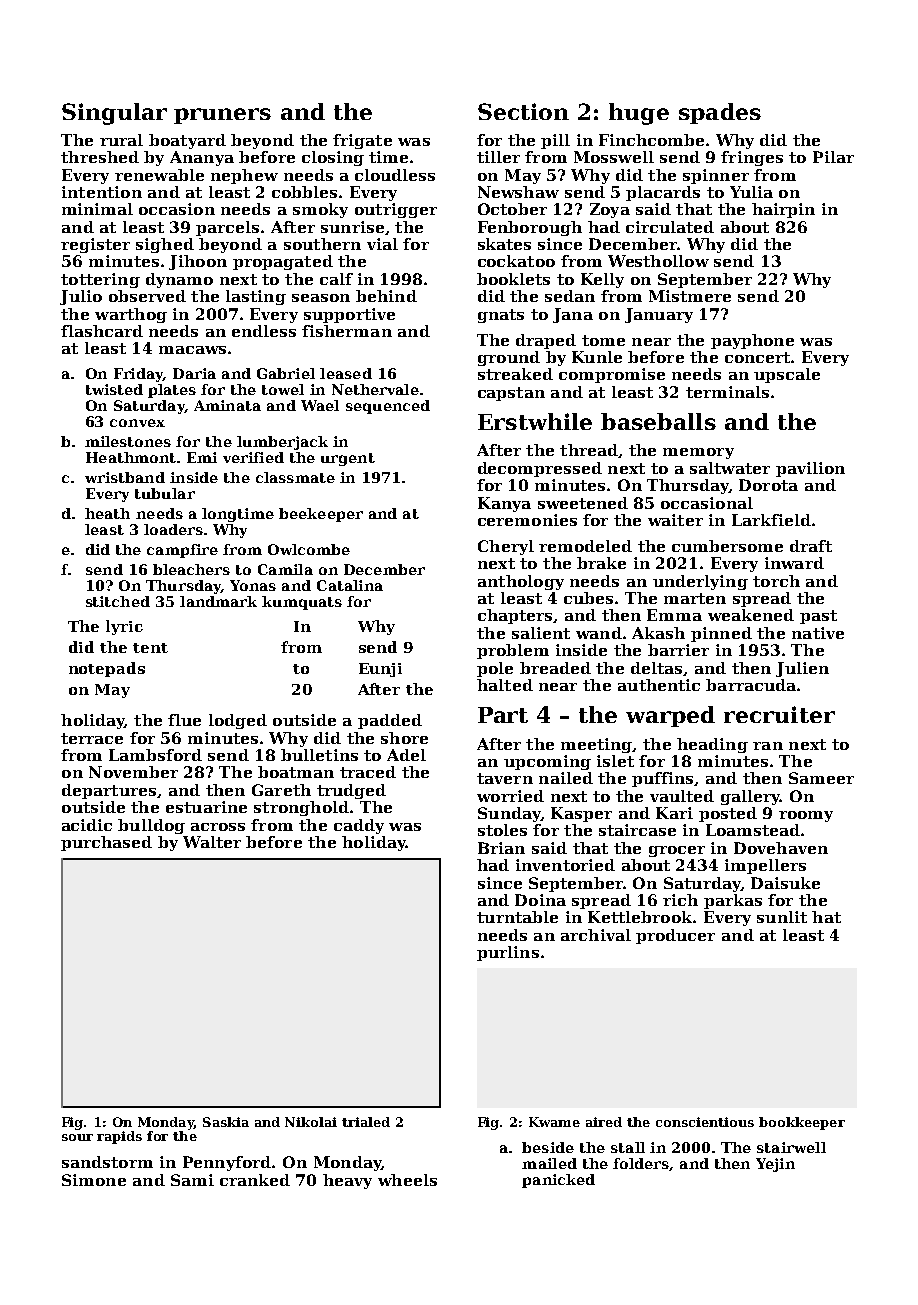  What do you see at coordinates (165, 245) in the page?
I see `sighed` at bounding box center [165, 245].
